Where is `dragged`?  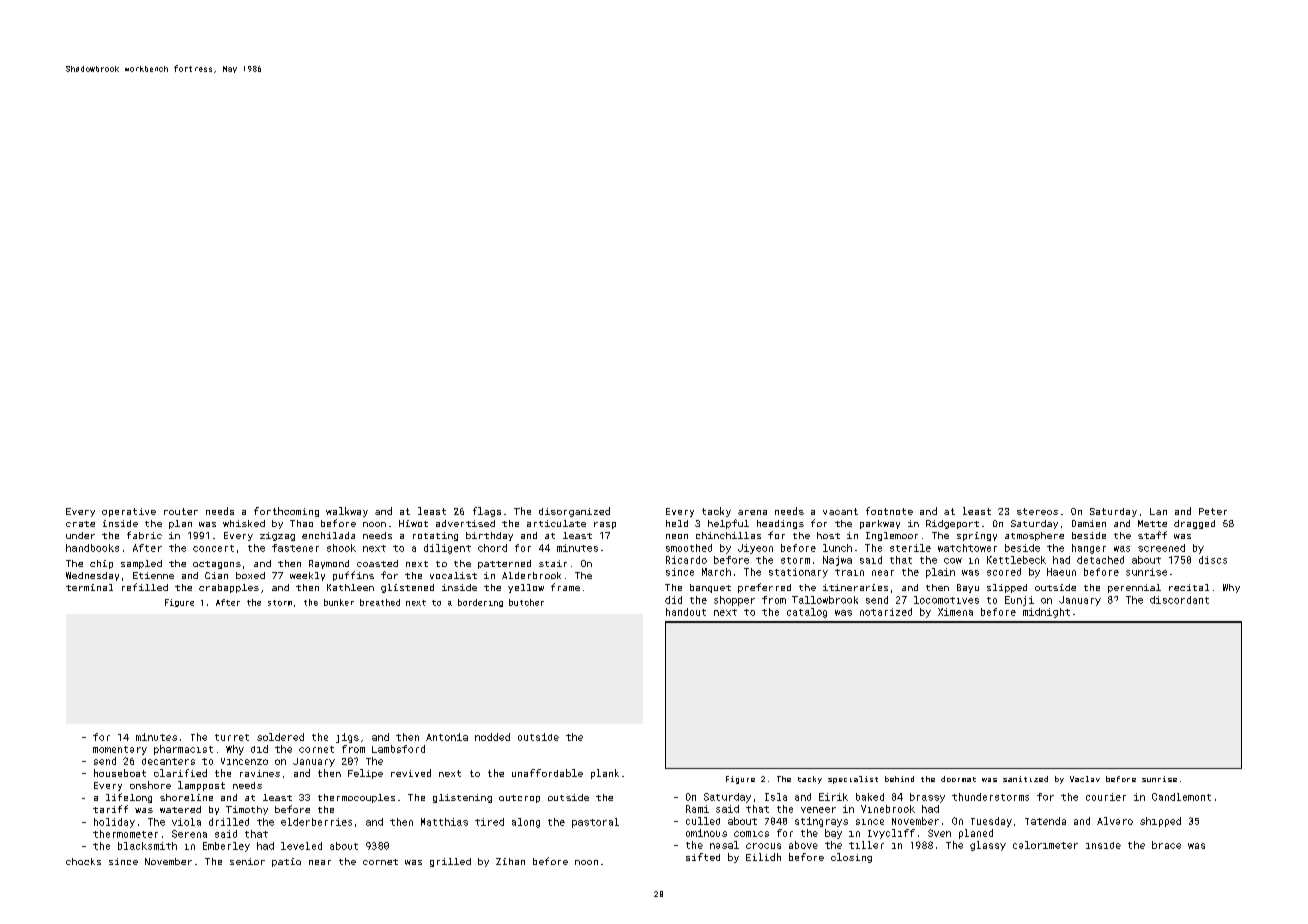
dragged is located at coordinates (1194, 524).
